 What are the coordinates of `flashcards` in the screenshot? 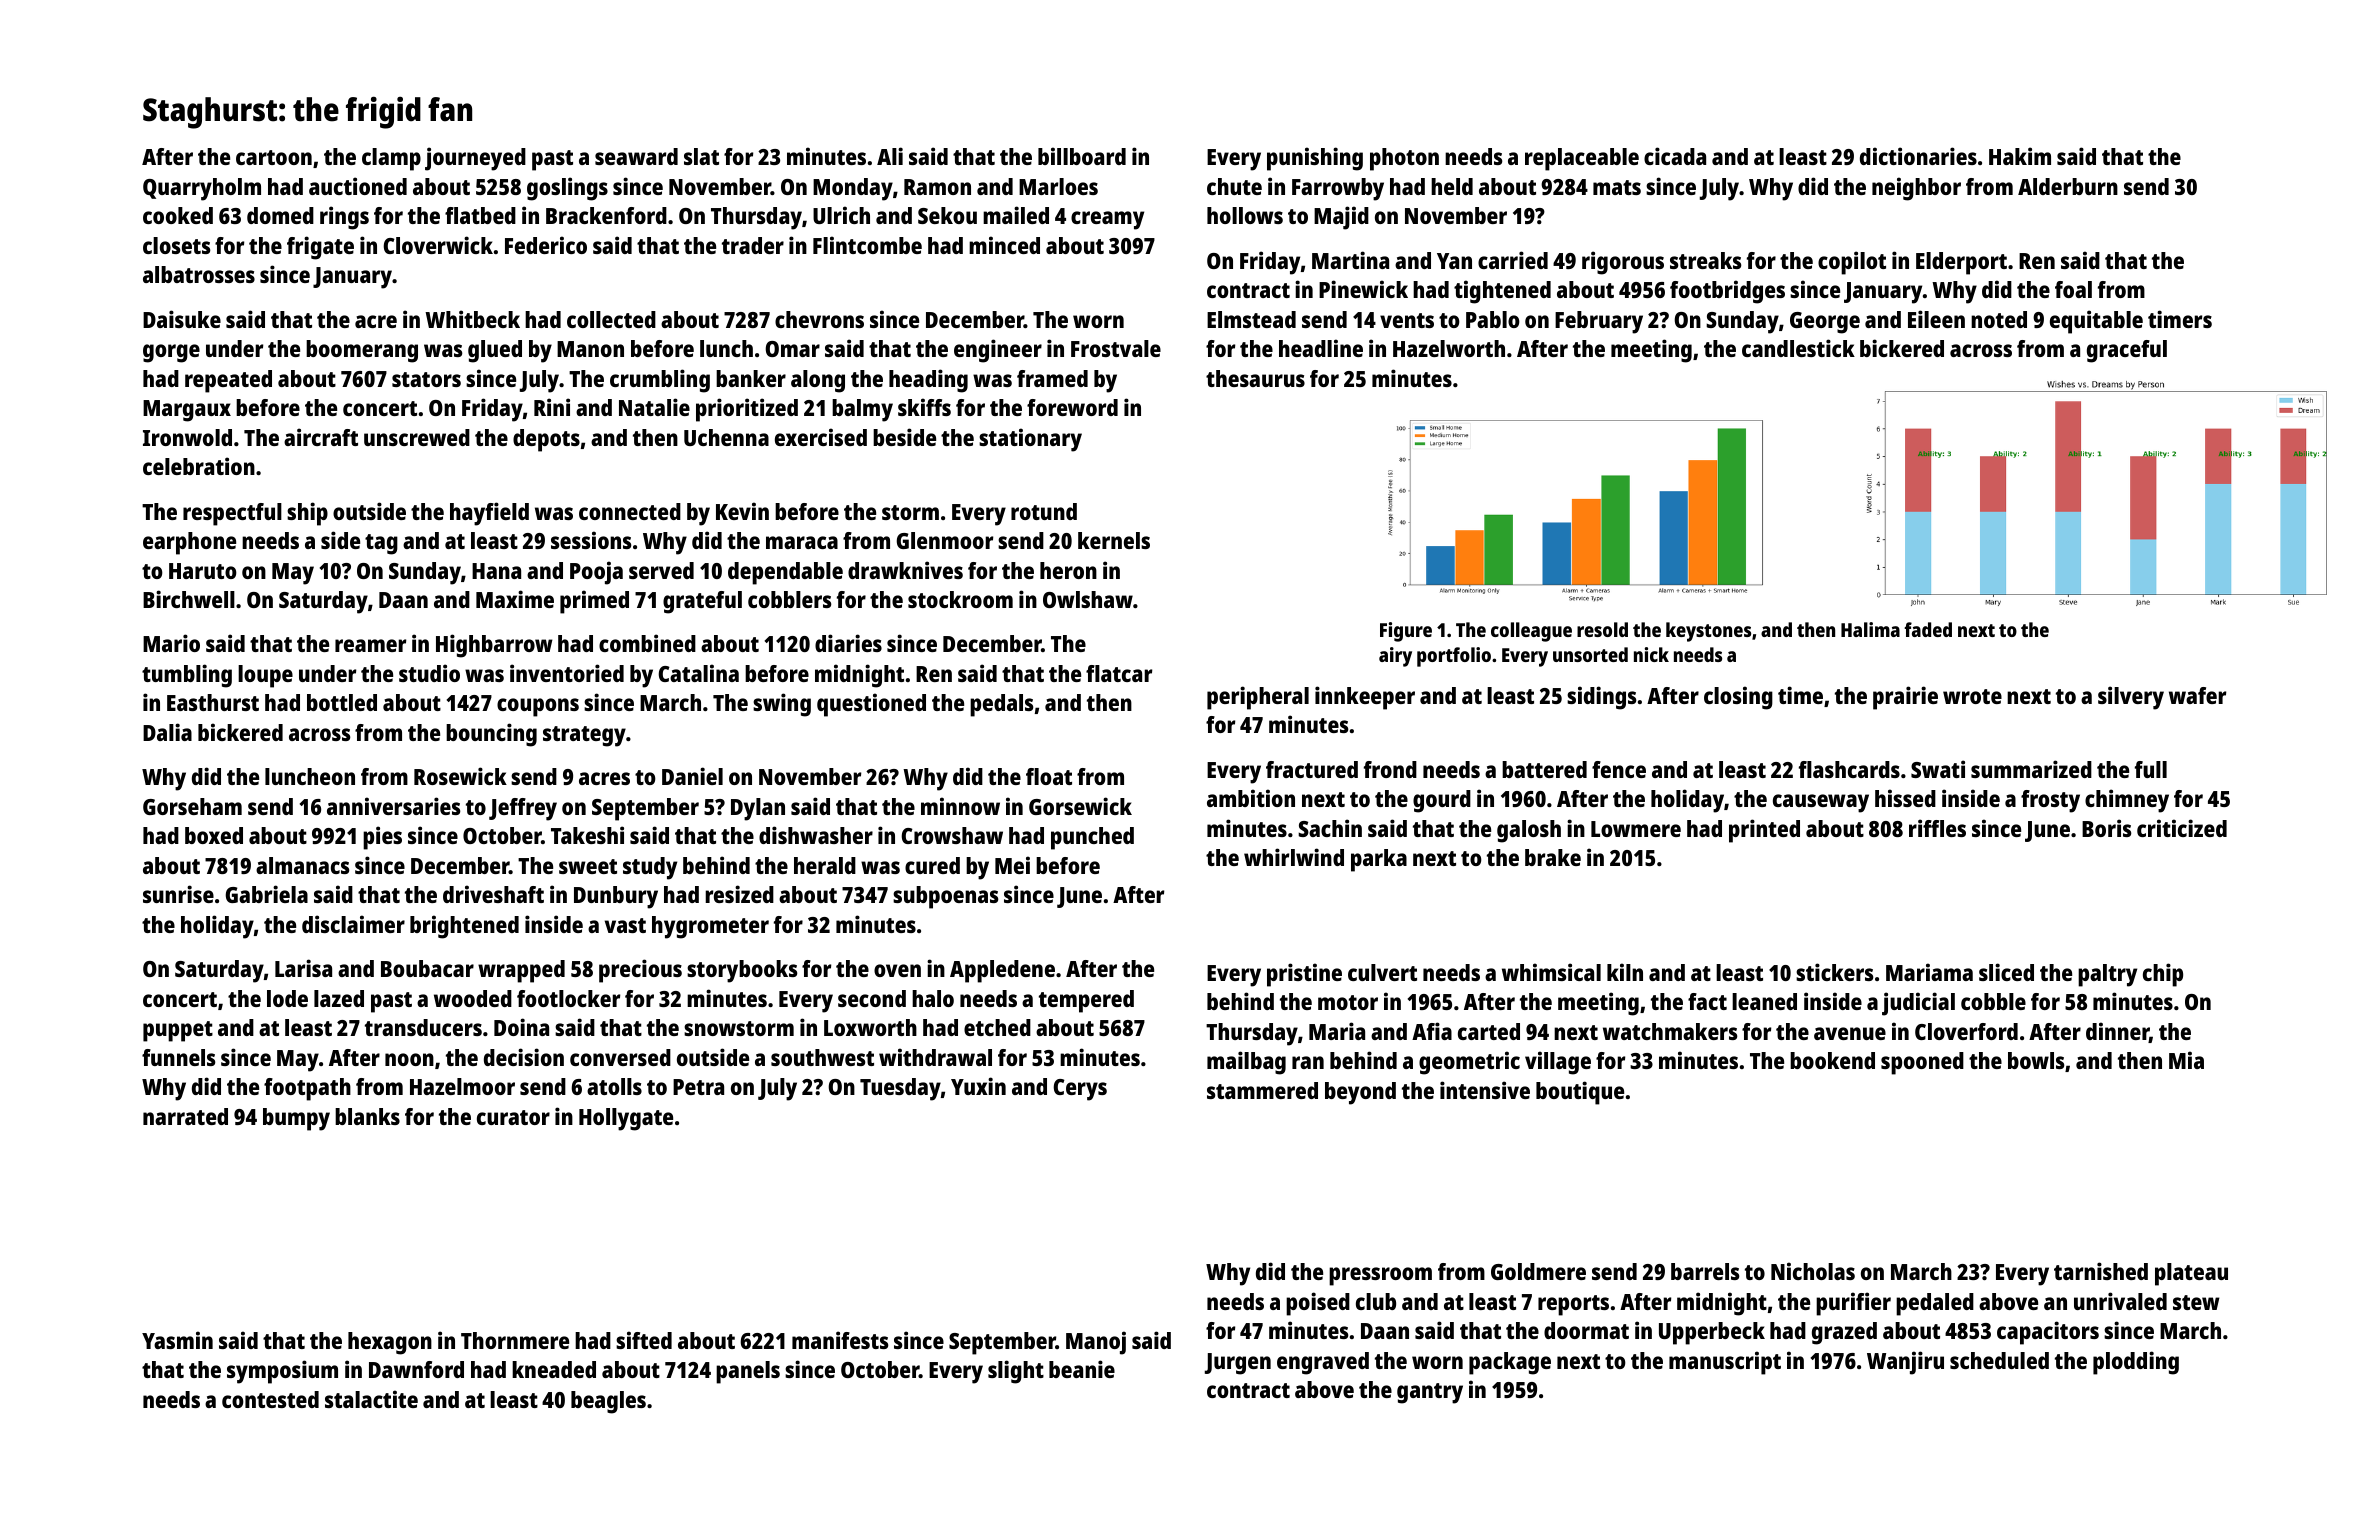 It's located at (1849, 769).
